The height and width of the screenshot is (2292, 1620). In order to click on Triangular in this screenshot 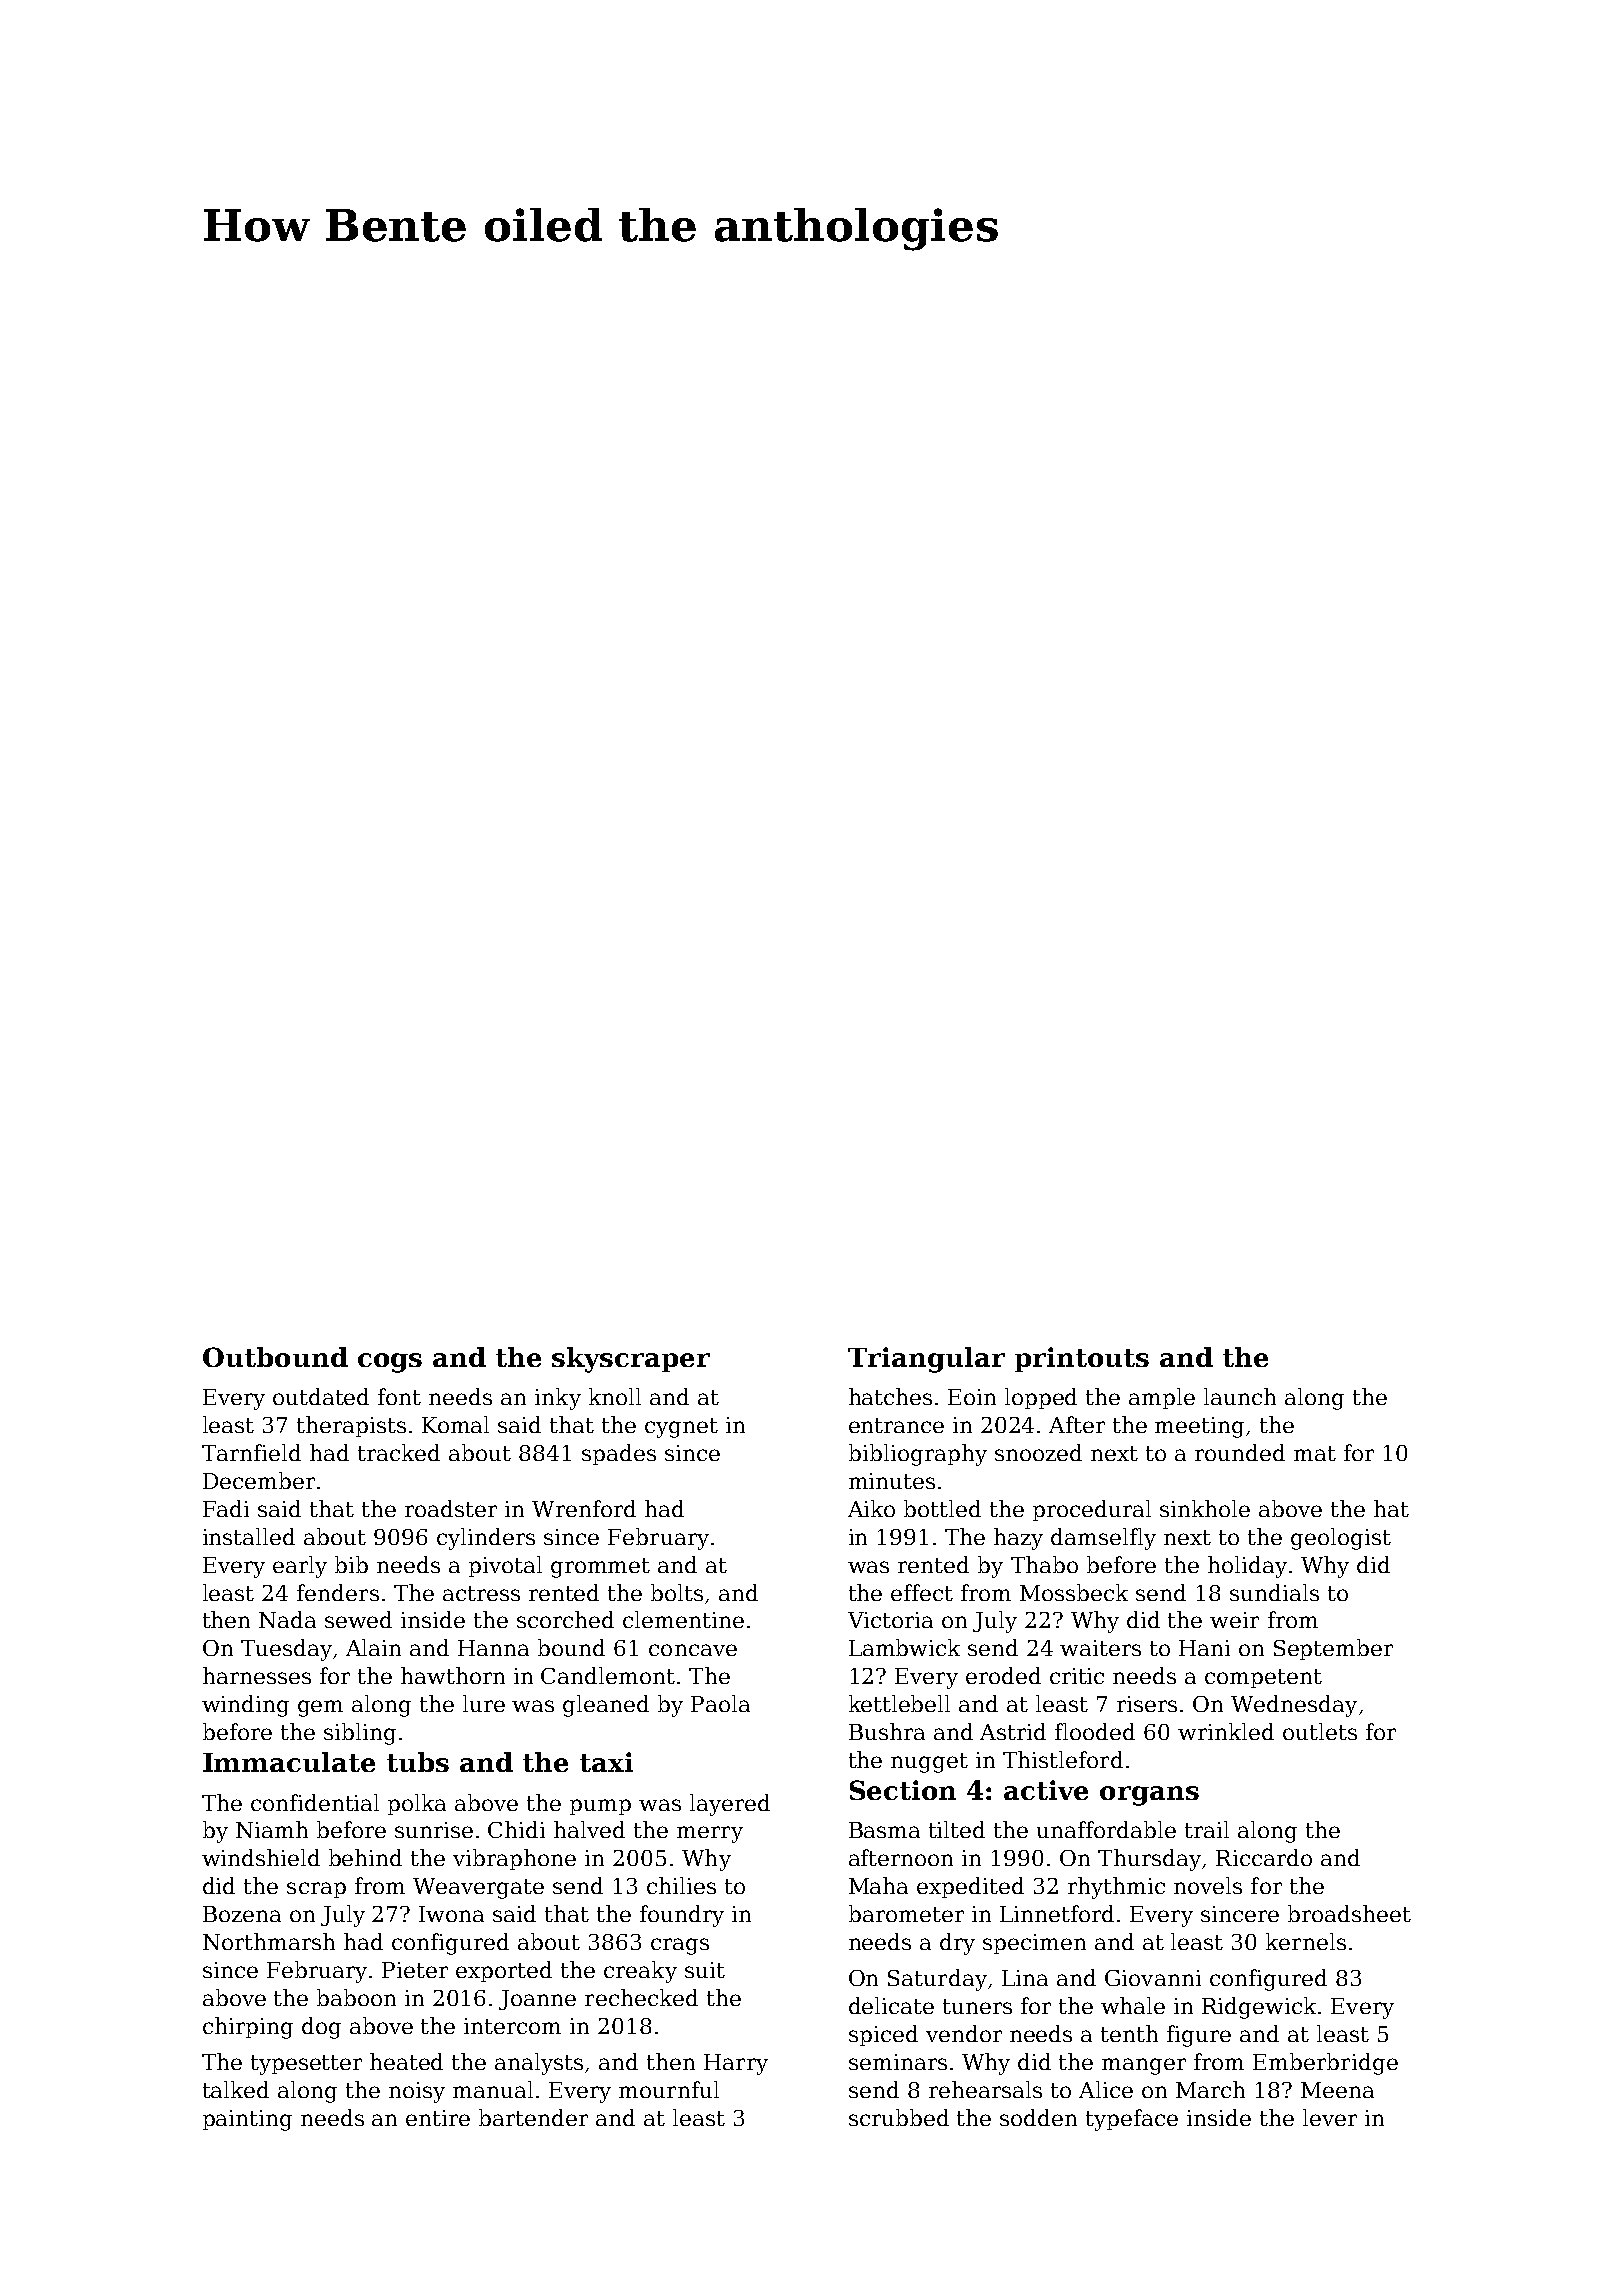, I will do `click(926, 1360)`.
